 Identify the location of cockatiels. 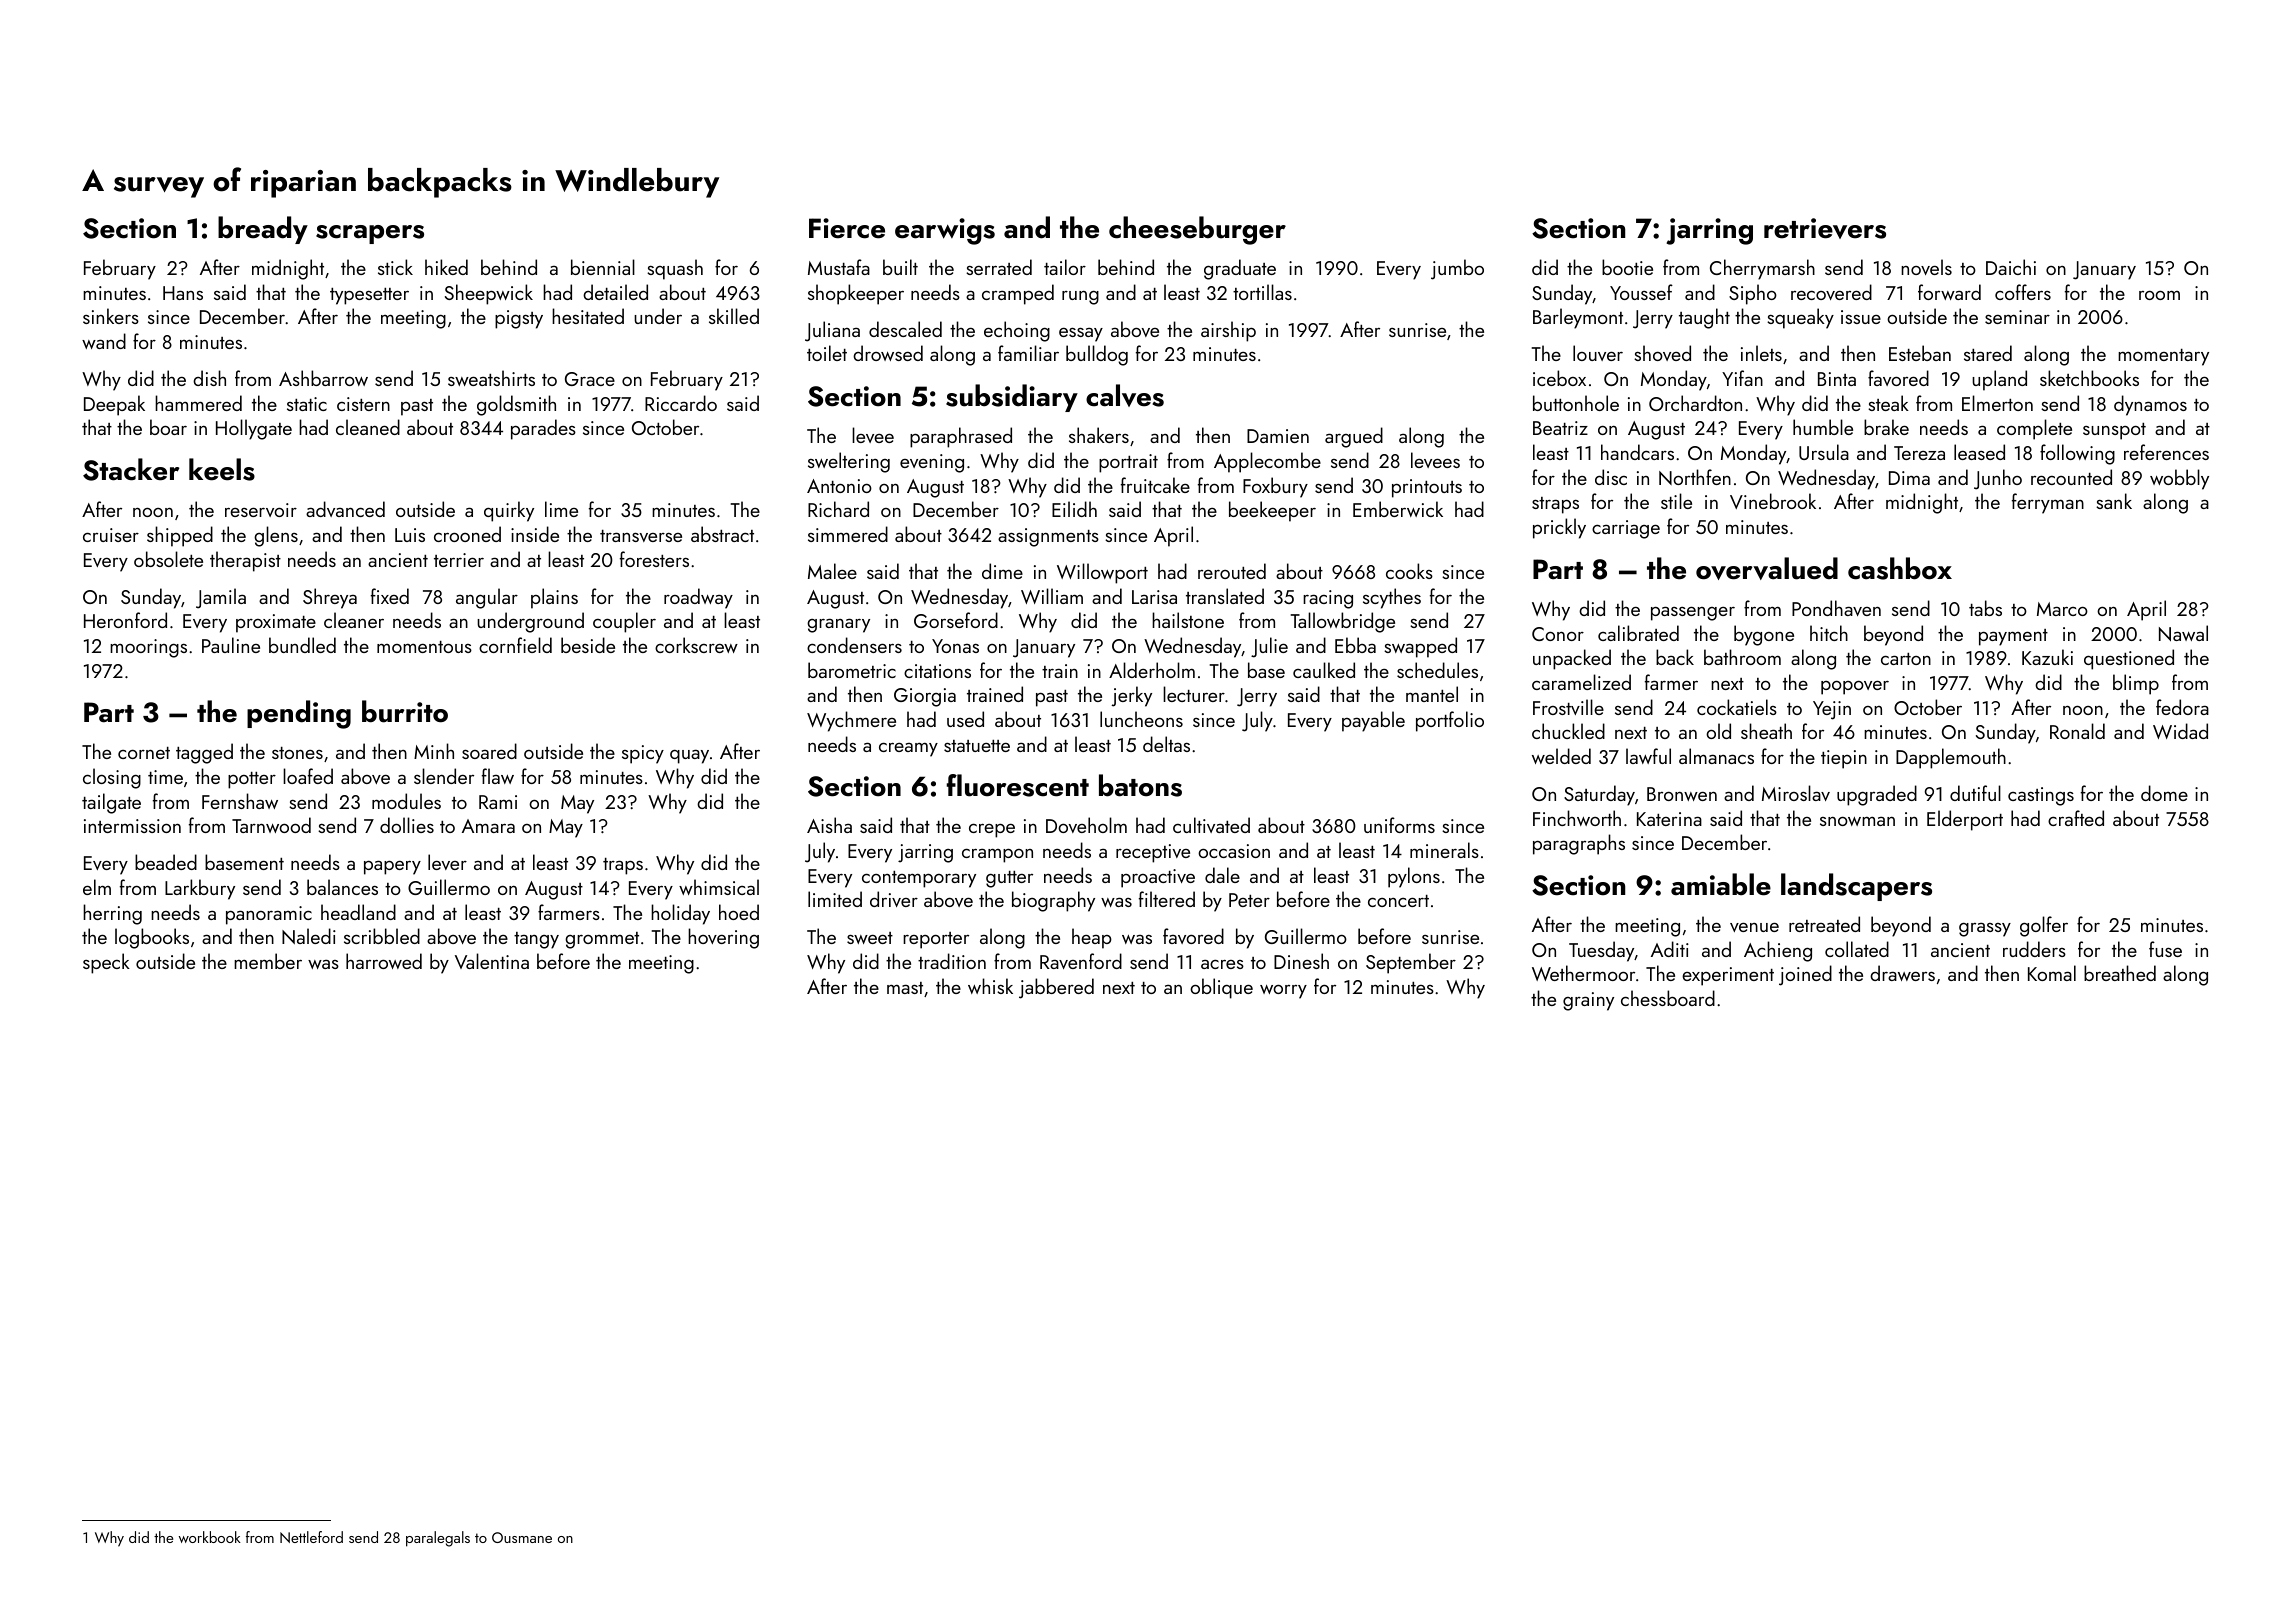
(1737, 707).
